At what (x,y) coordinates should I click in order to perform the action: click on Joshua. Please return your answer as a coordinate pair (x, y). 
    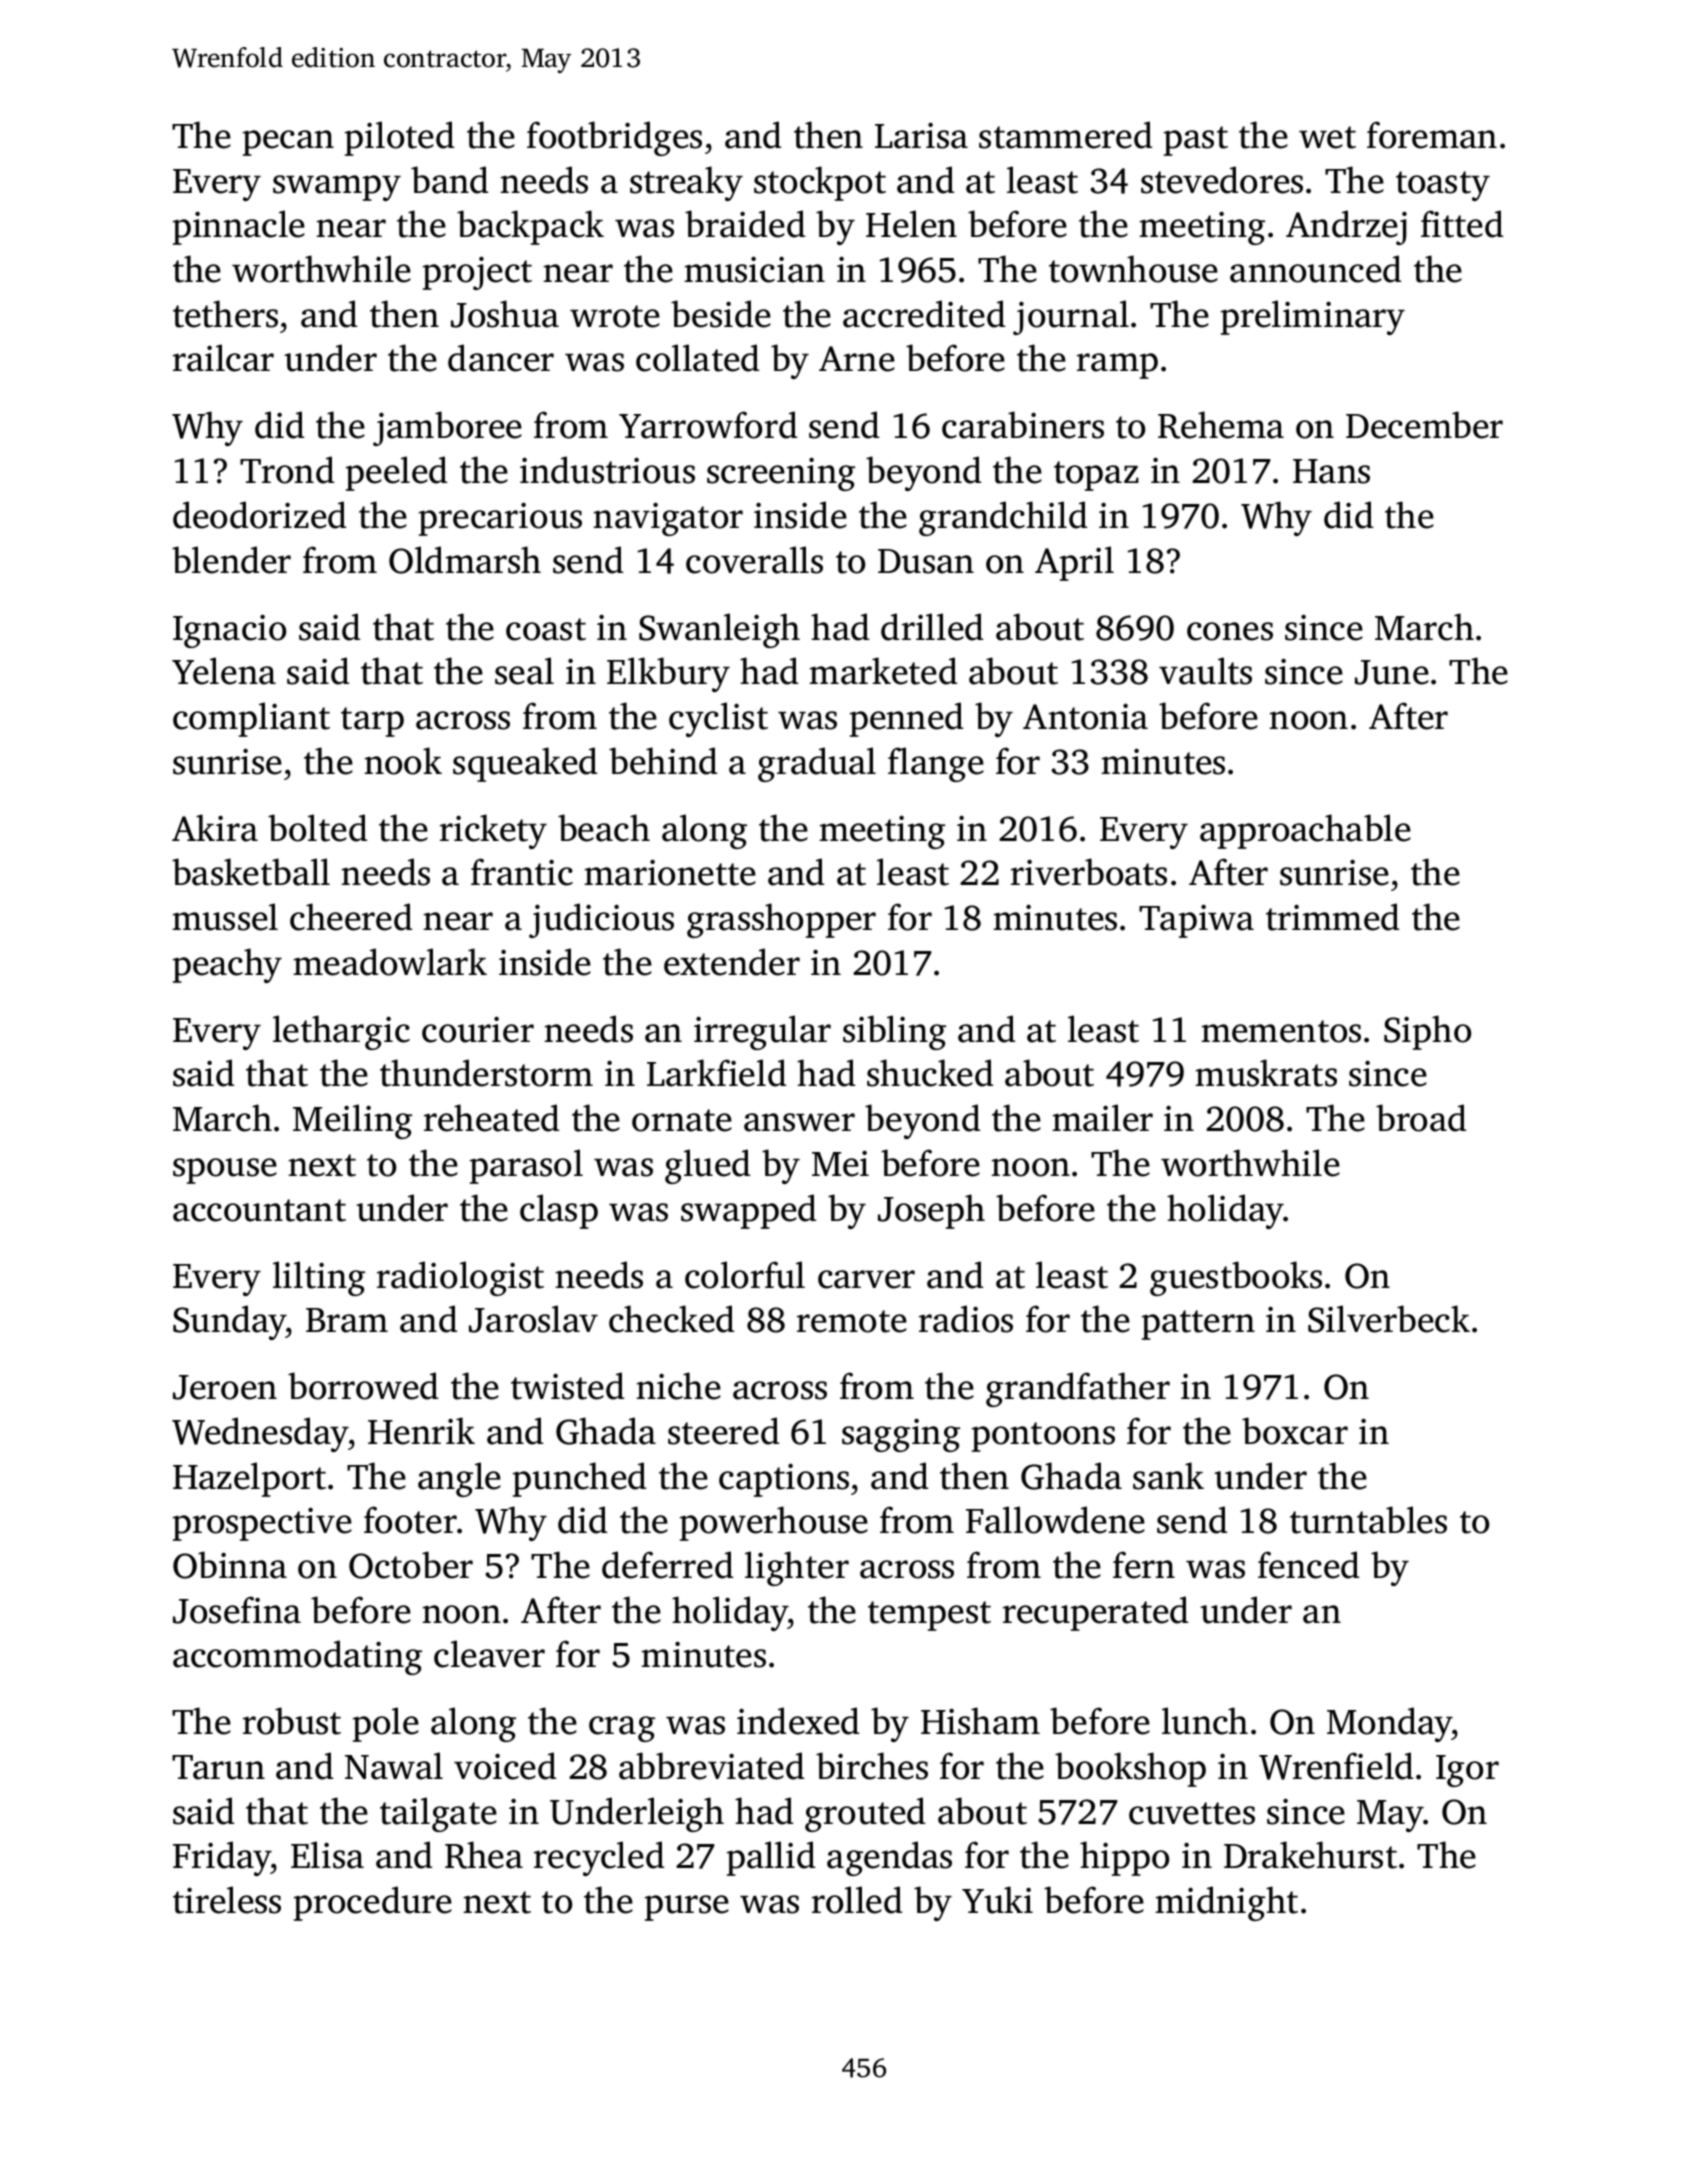
    Looking at the image, I should click on (505, 314).
